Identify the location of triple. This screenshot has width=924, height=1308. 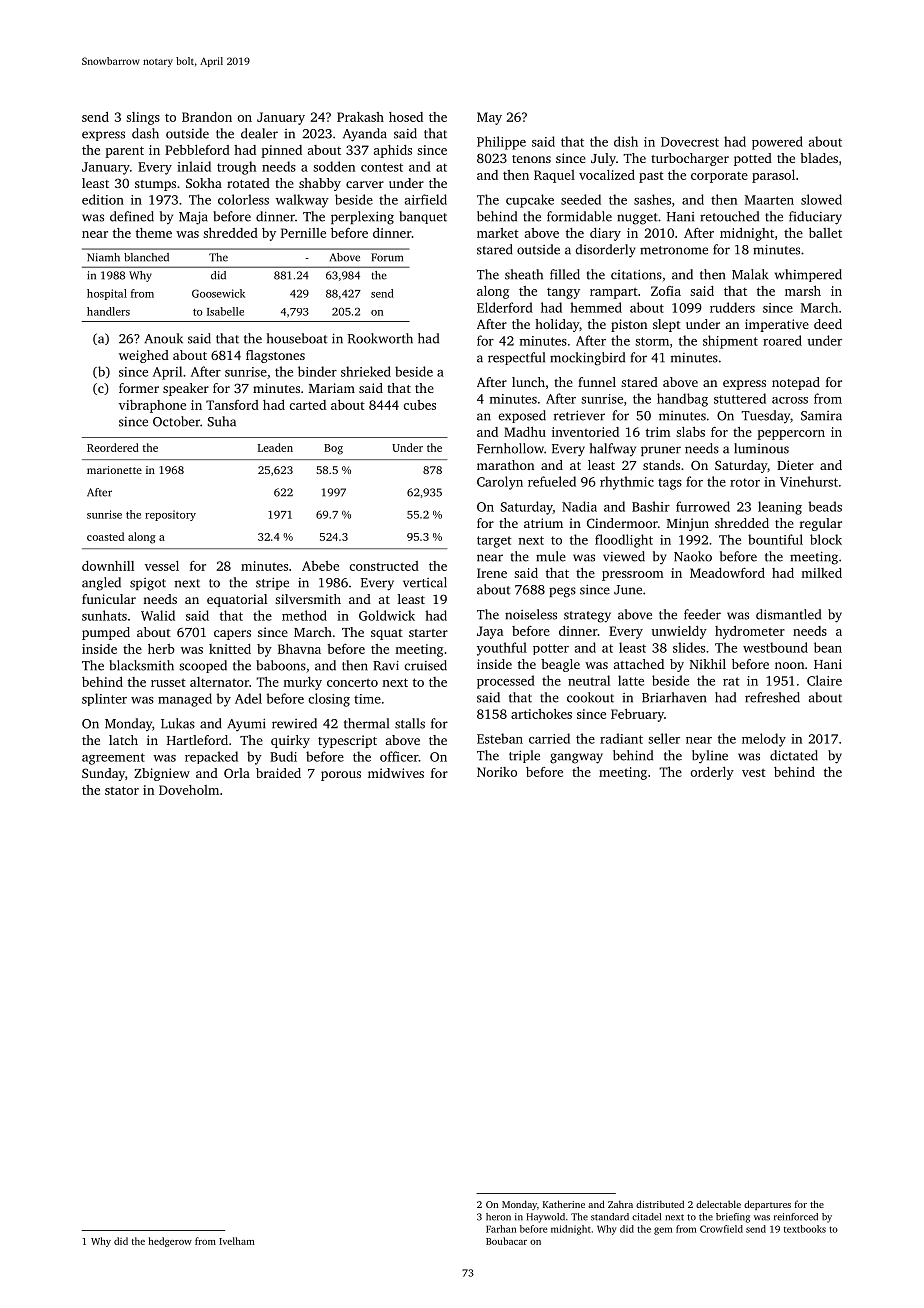
(524, 756).
